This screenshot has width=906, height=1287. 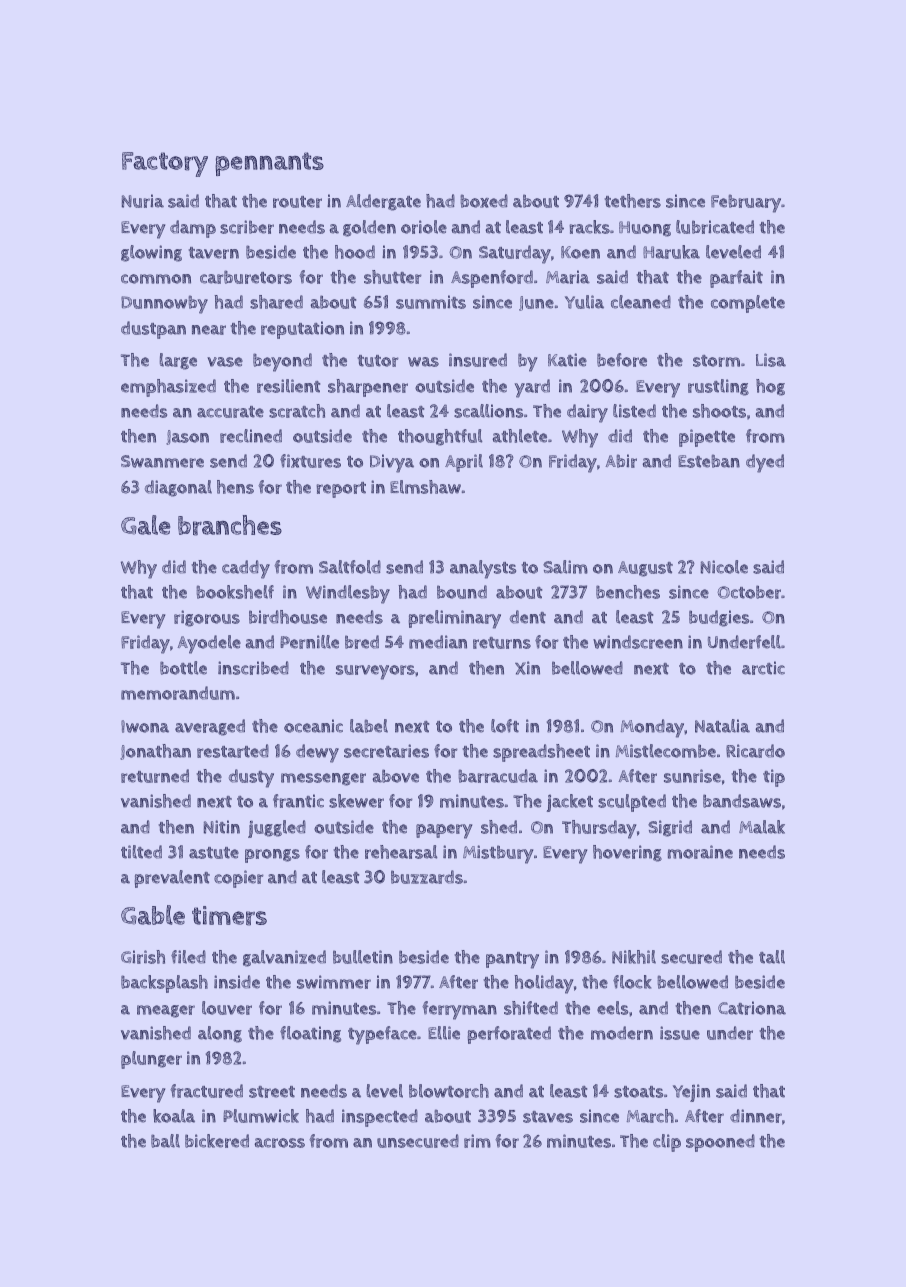 I want to click on Haruka, so click(x=671, y=252).
